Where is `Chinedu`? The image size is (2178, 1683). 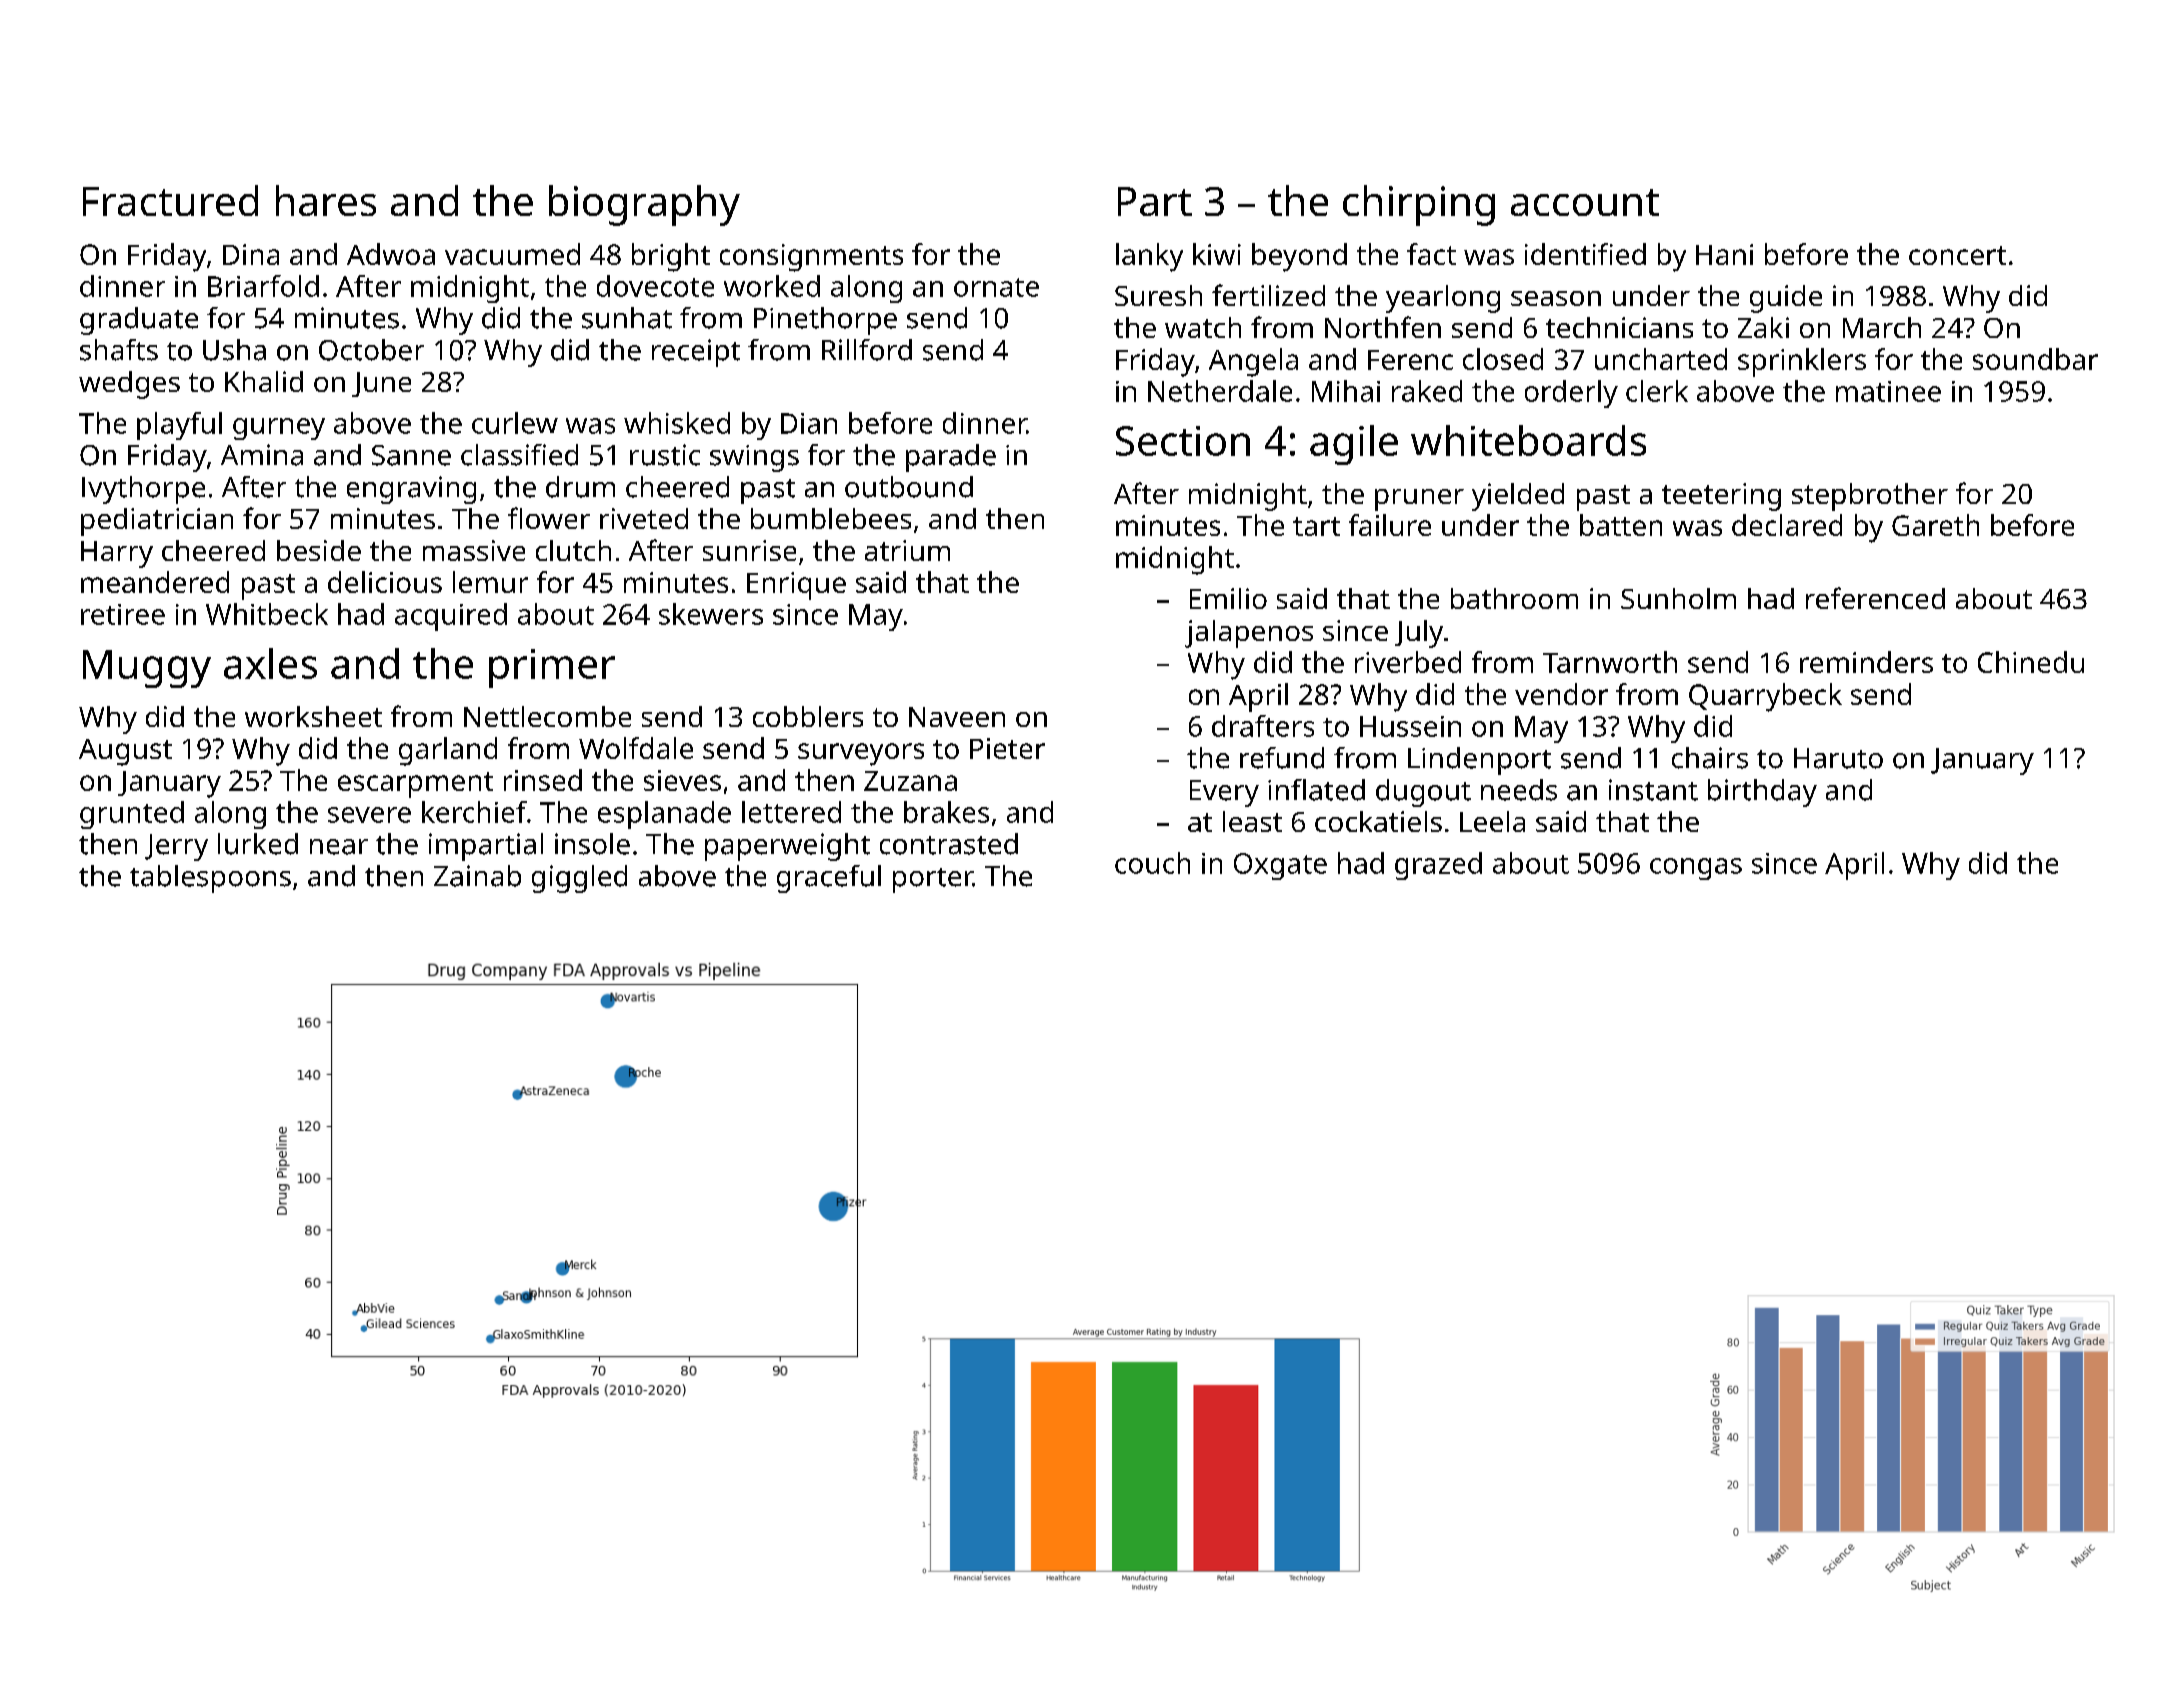
Chinedu is located at coordinates (2031, 662).
